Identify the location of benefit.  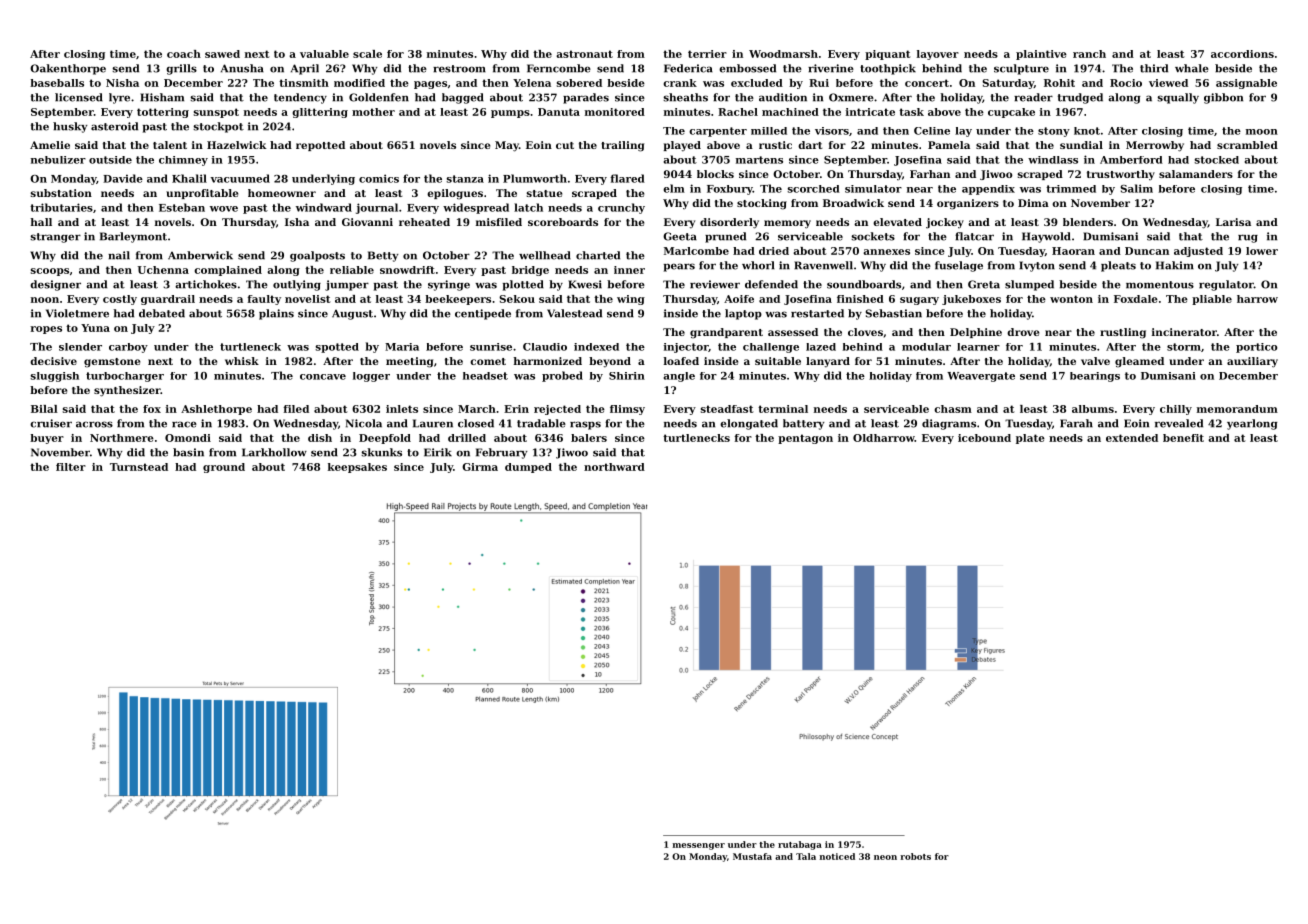
(1183, 438).
